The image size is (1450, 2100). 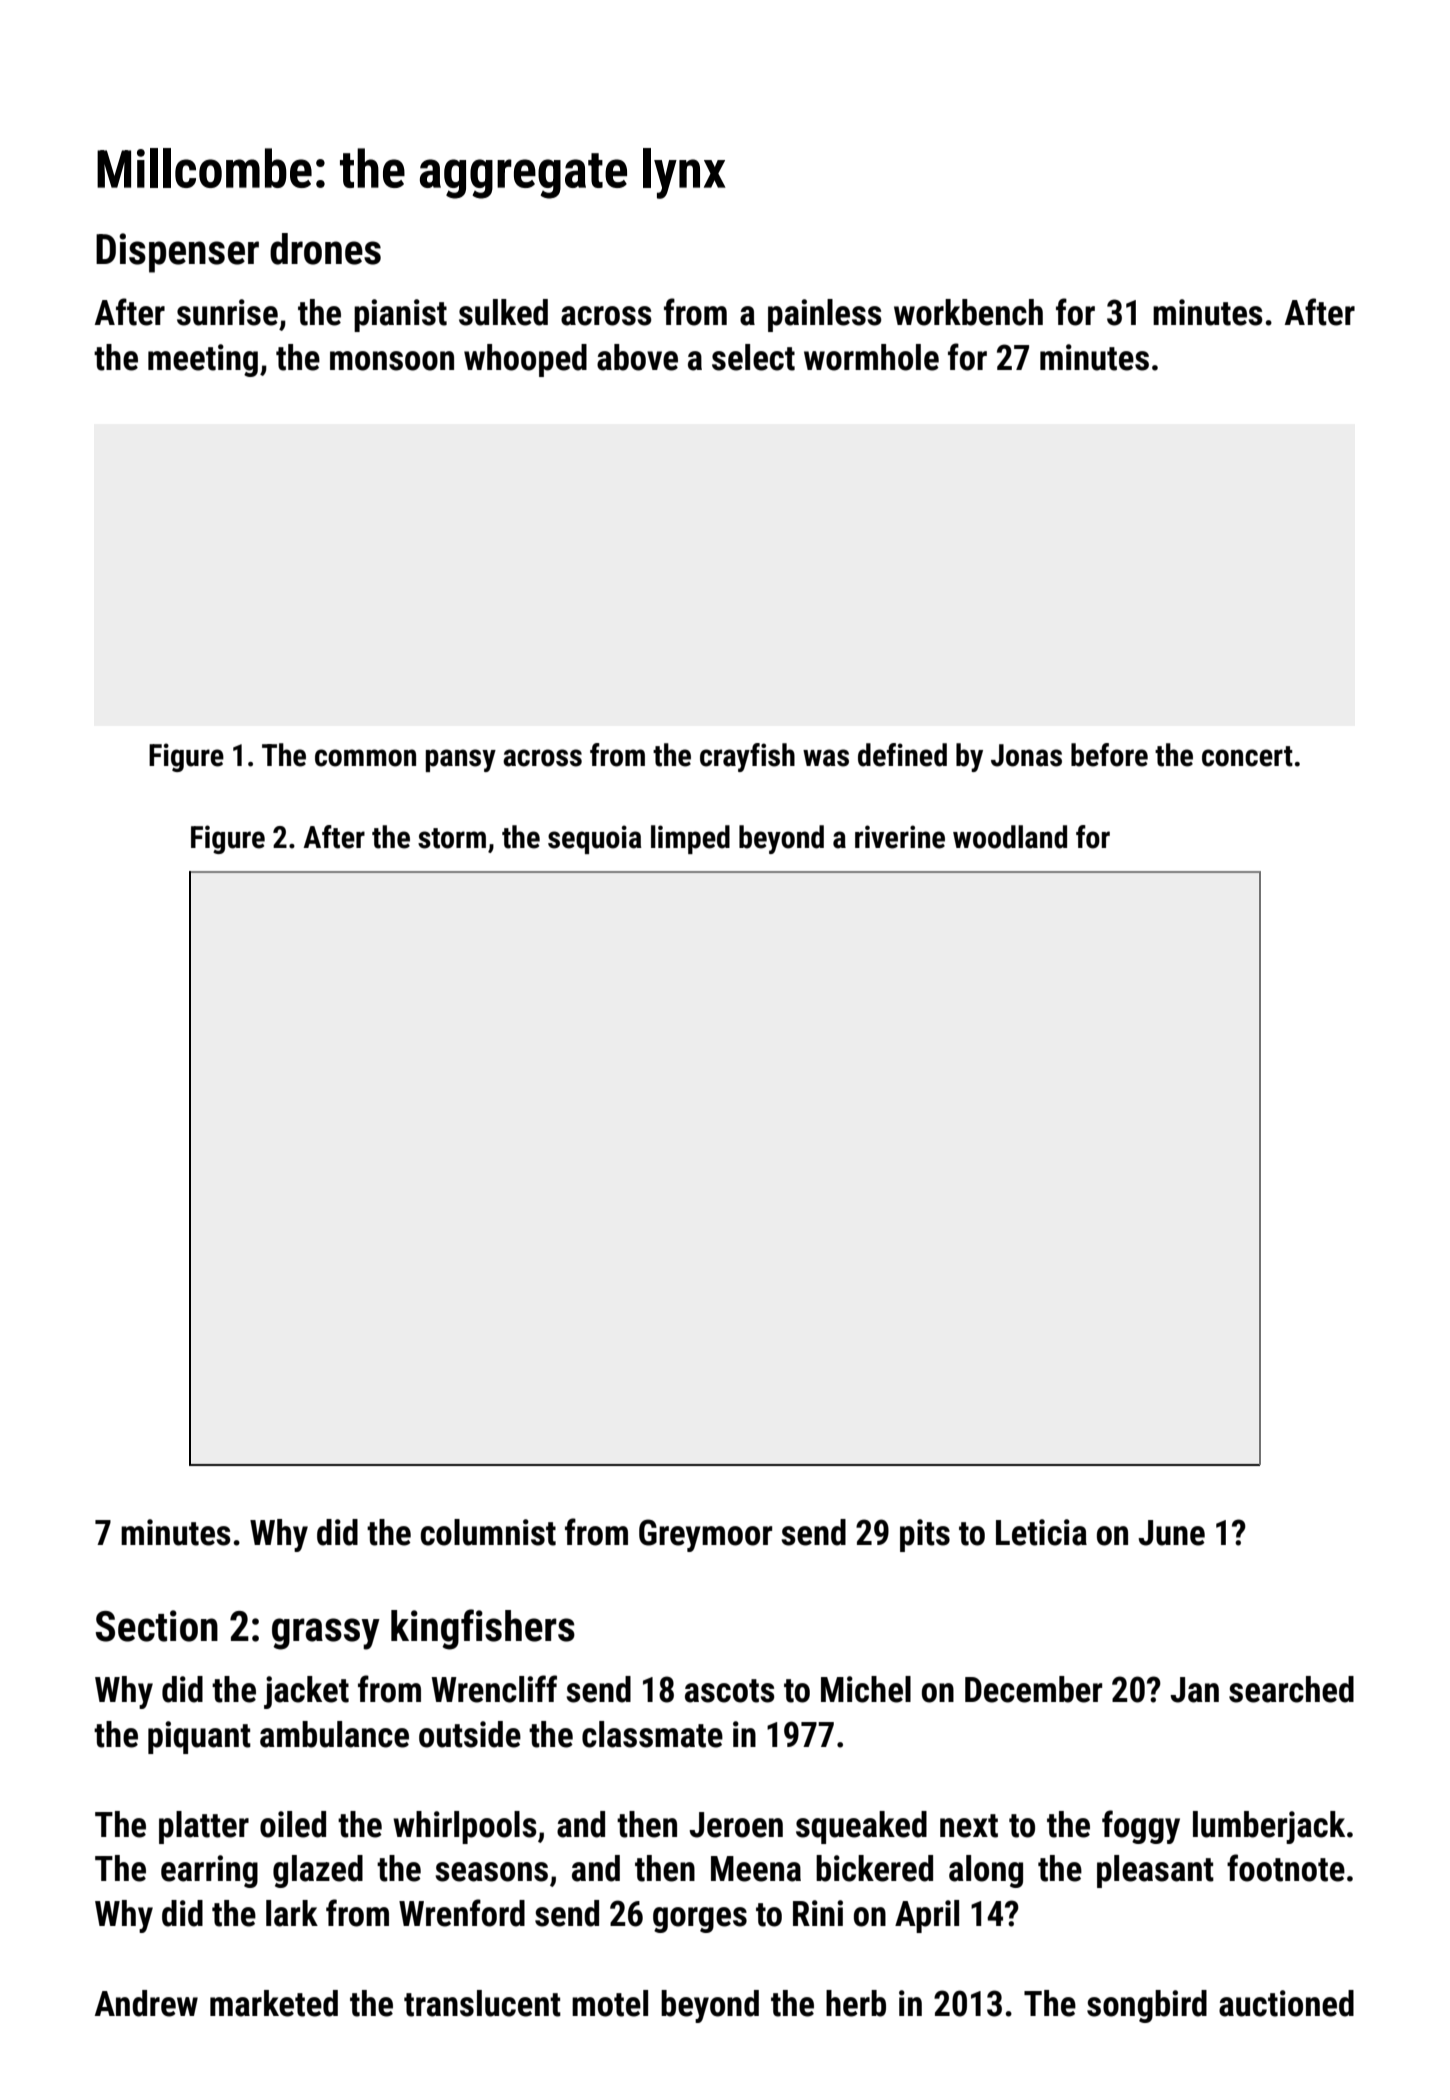 What do you see at coordinates (465, 1827) in the screenshot?
I see `whirlpools` at bounding box center [465, 1827].
